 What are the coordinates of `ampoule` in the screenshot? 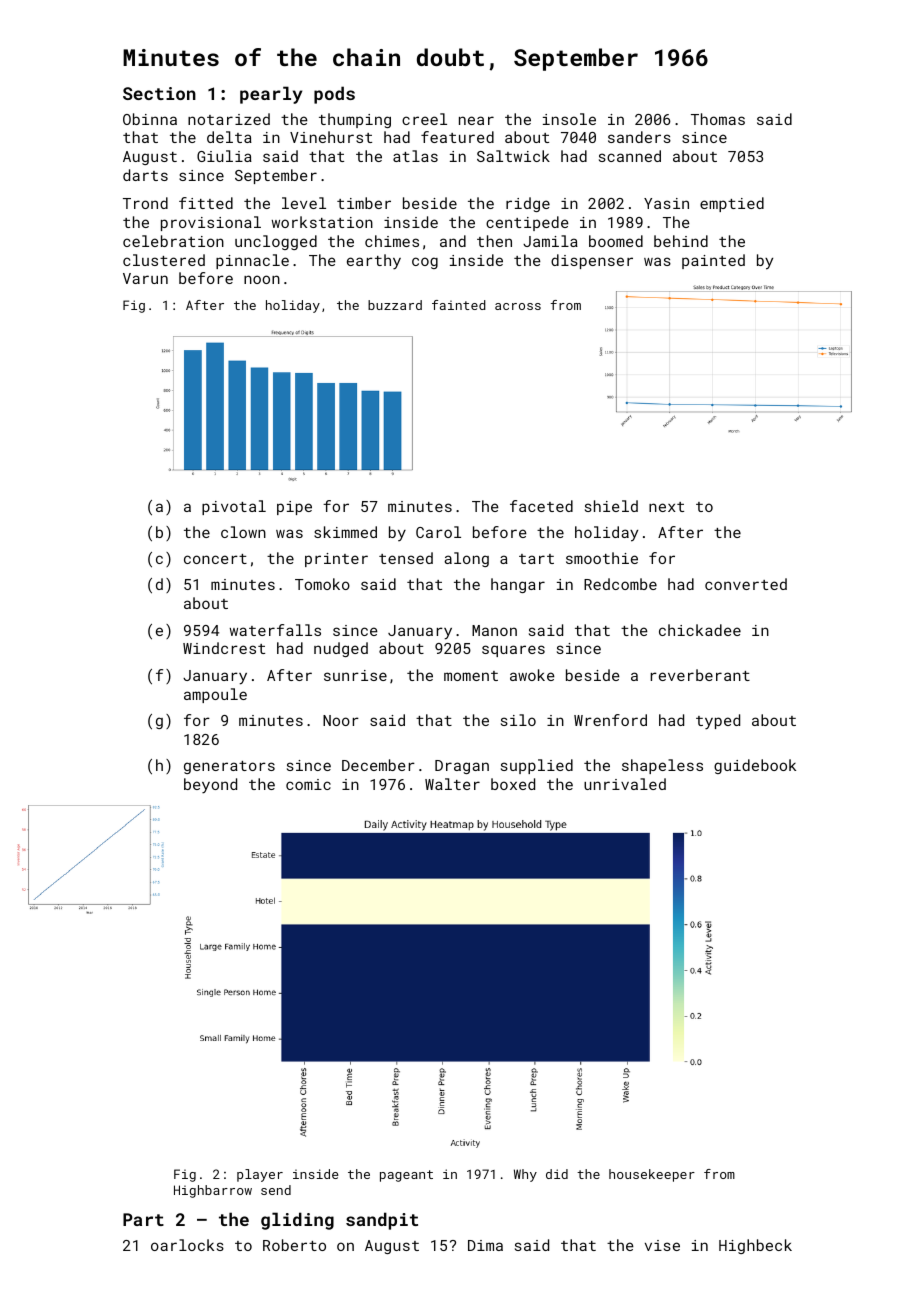 It's located at (215, 695).
